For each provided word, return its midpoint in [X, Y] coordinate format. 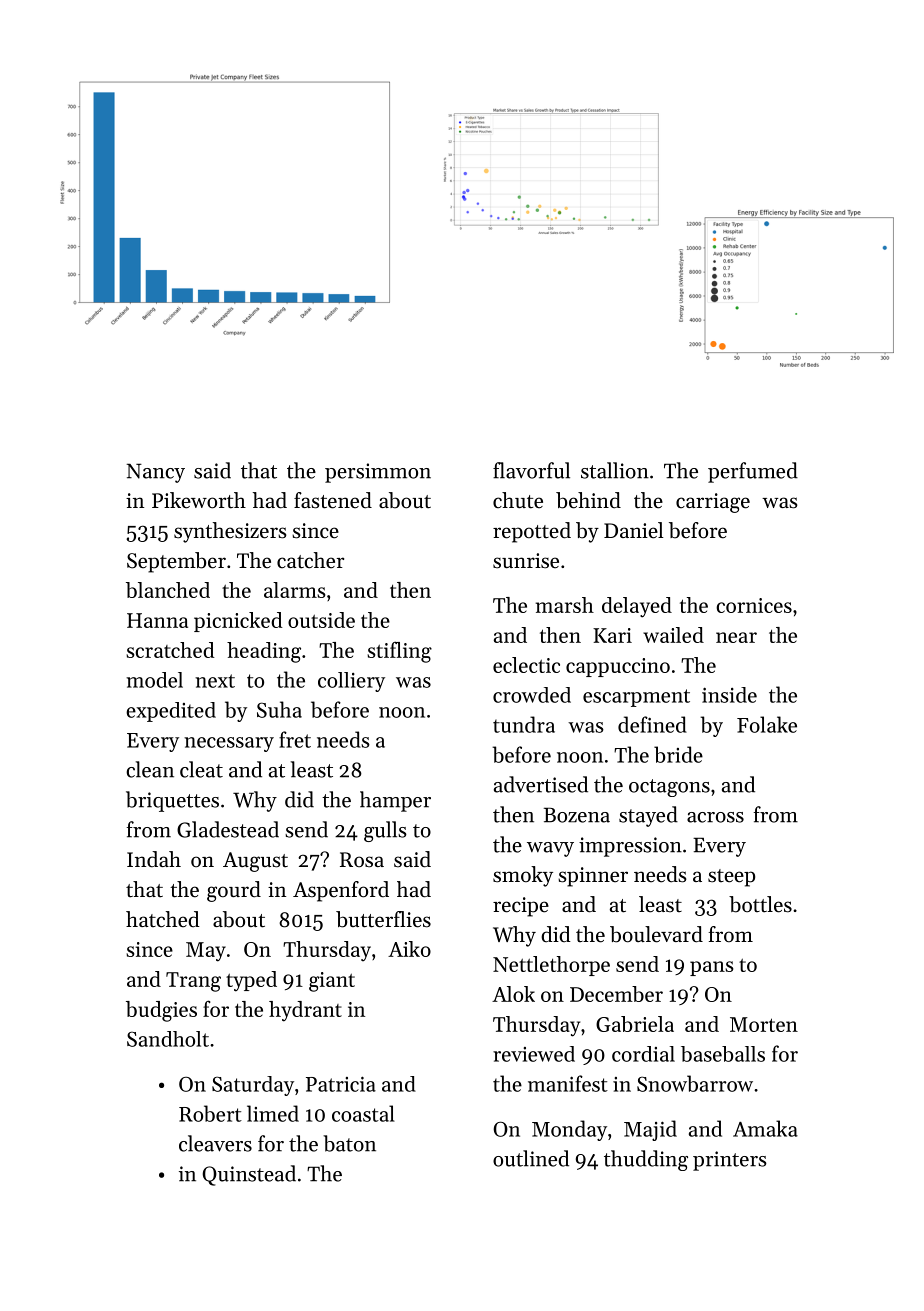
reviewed [534, 1054]
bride [678, 754]
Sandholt [168, 1039]
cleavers [215, 1143]
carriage [713, 503]
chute [518, 500]
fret [295, 739]
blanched [168, 590]
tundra [524, 724]
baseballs [723, 1054]
